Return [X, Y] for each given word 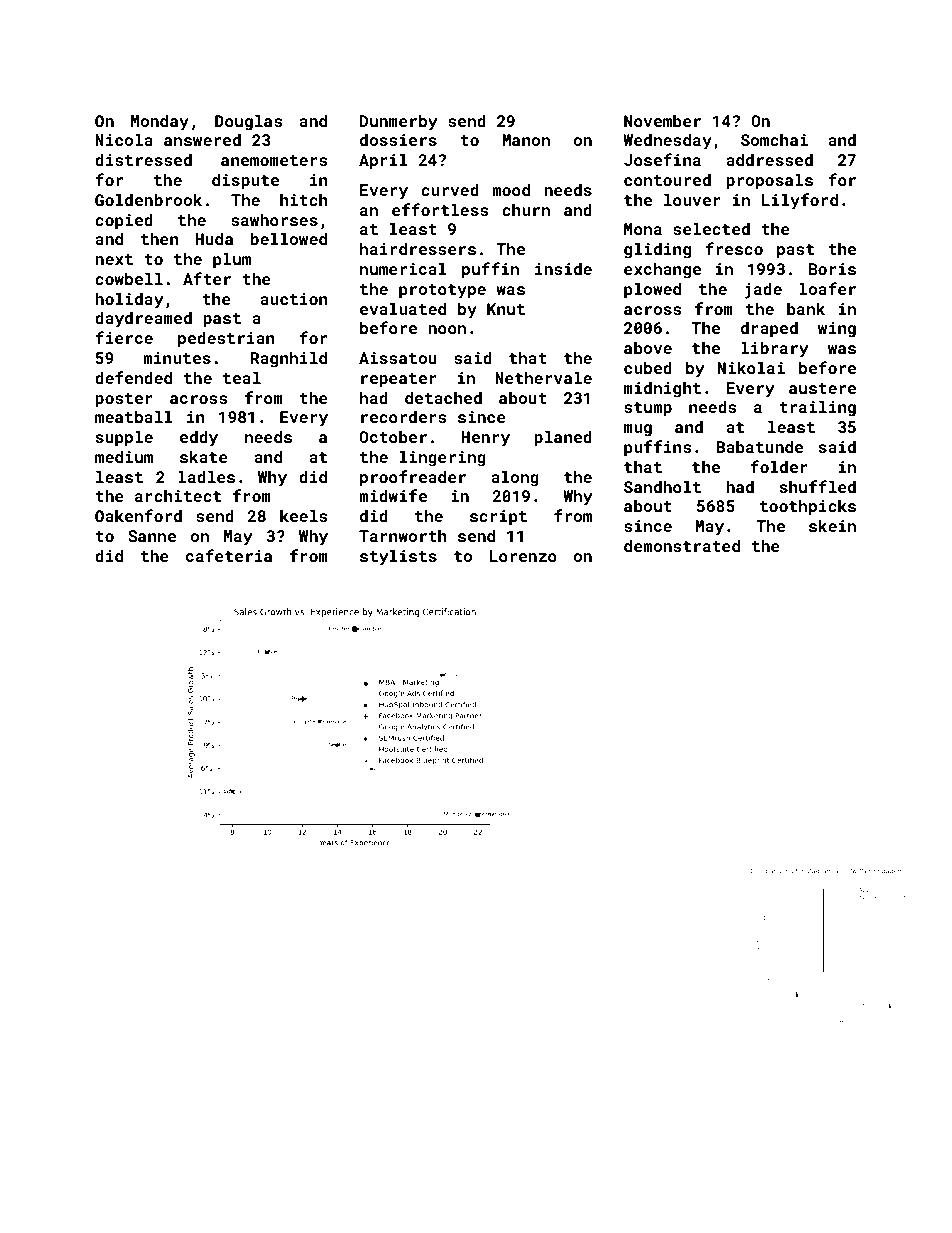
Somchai [774, 139]
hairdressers [418, 248]
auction [294, 299]
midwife [393, 495]
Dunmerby [398, 122]
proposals [769, 181]
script [498, 518]
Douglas [248, 122]
